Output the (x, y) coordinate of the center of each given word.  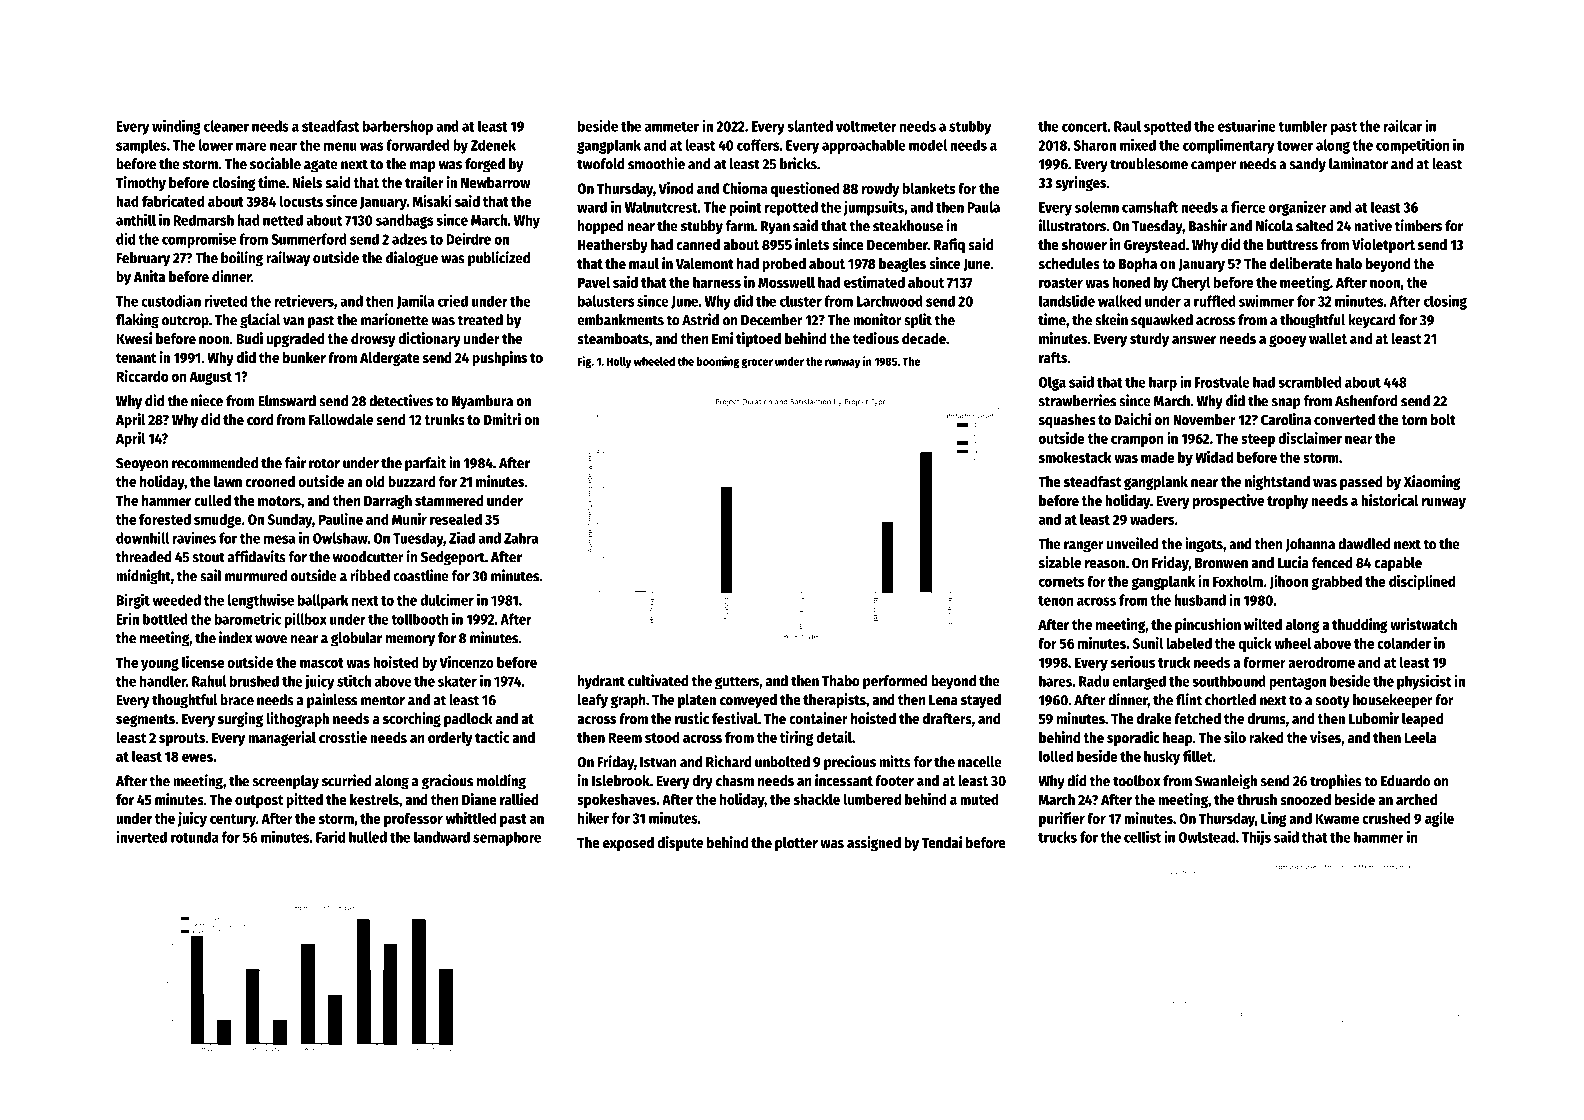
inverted (141, 836)
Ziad (462, 538)
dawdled (1364, 544)
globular (356, 639)
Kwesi (134, 338)
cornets (1061, 582)
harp (1163, 383)
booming (717, 362)
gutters (737, 683)
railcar (1402, 126)
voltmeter (866, 126)
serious (1132, 662)
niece (207, 400)
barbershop (398, 127)
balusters (606, 301)
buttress (1292, 244)
